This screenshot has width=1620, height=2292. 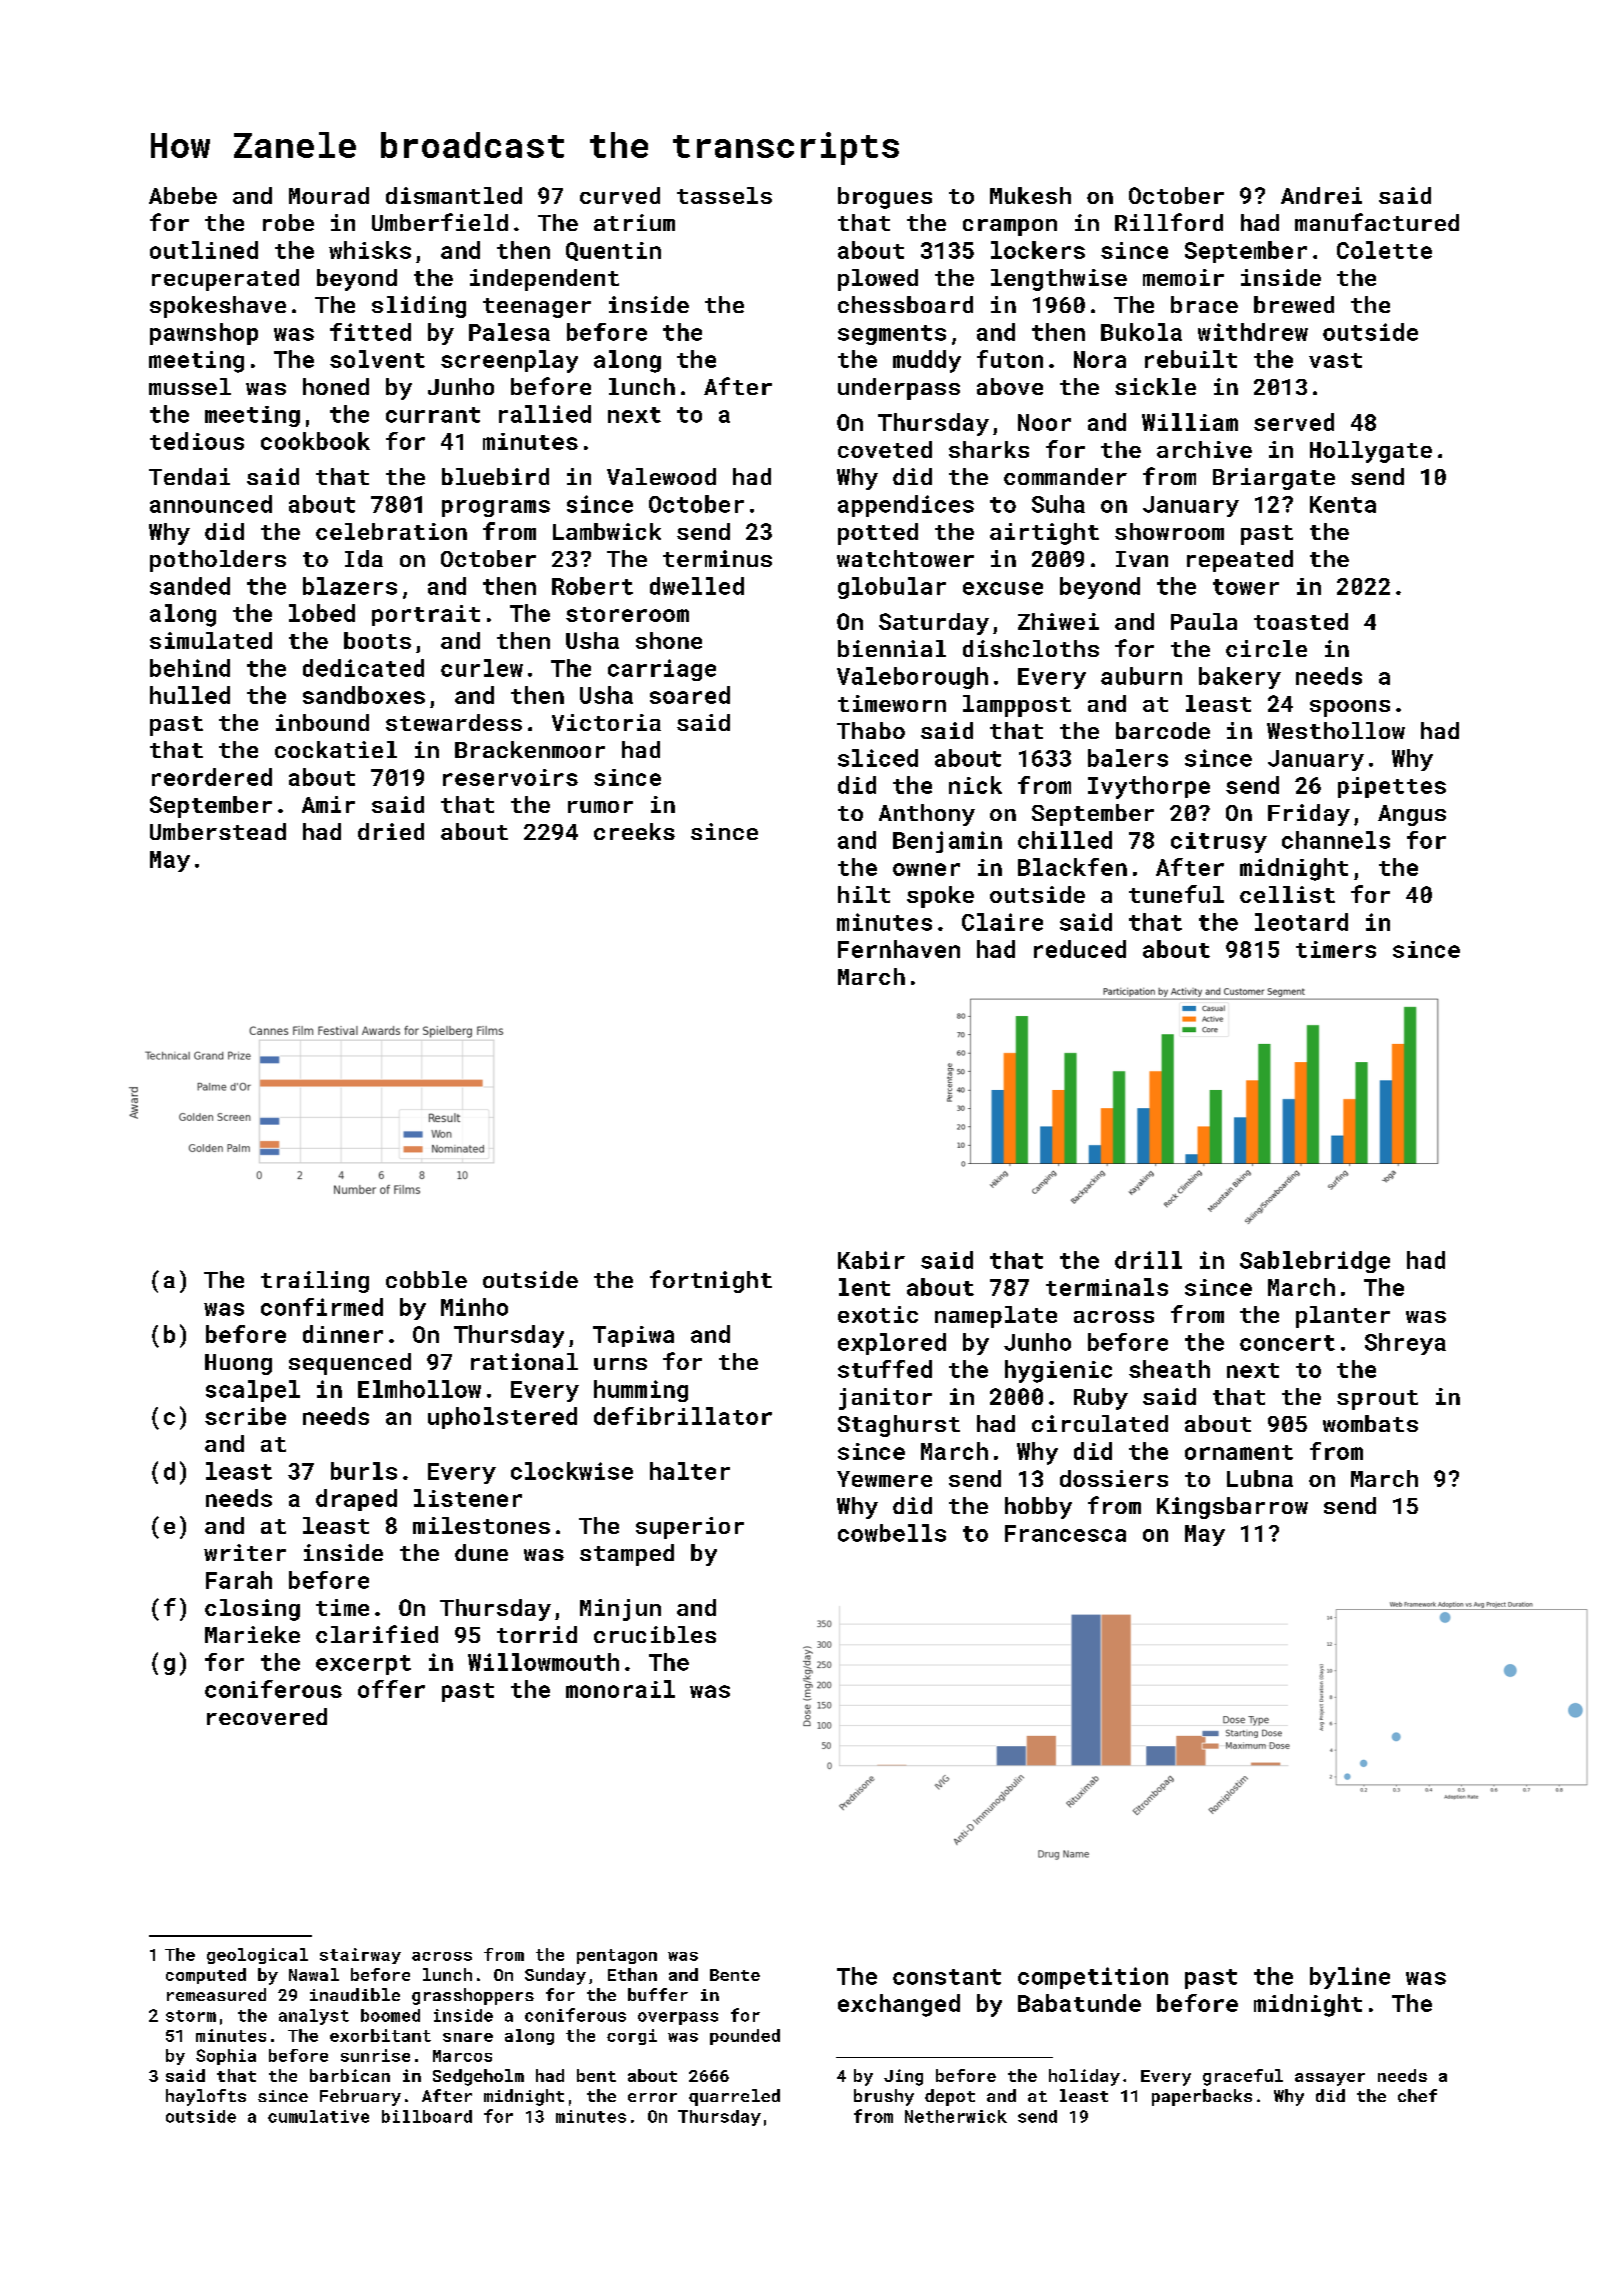 I want to click on dismantled, so click(x=454, y=195).
